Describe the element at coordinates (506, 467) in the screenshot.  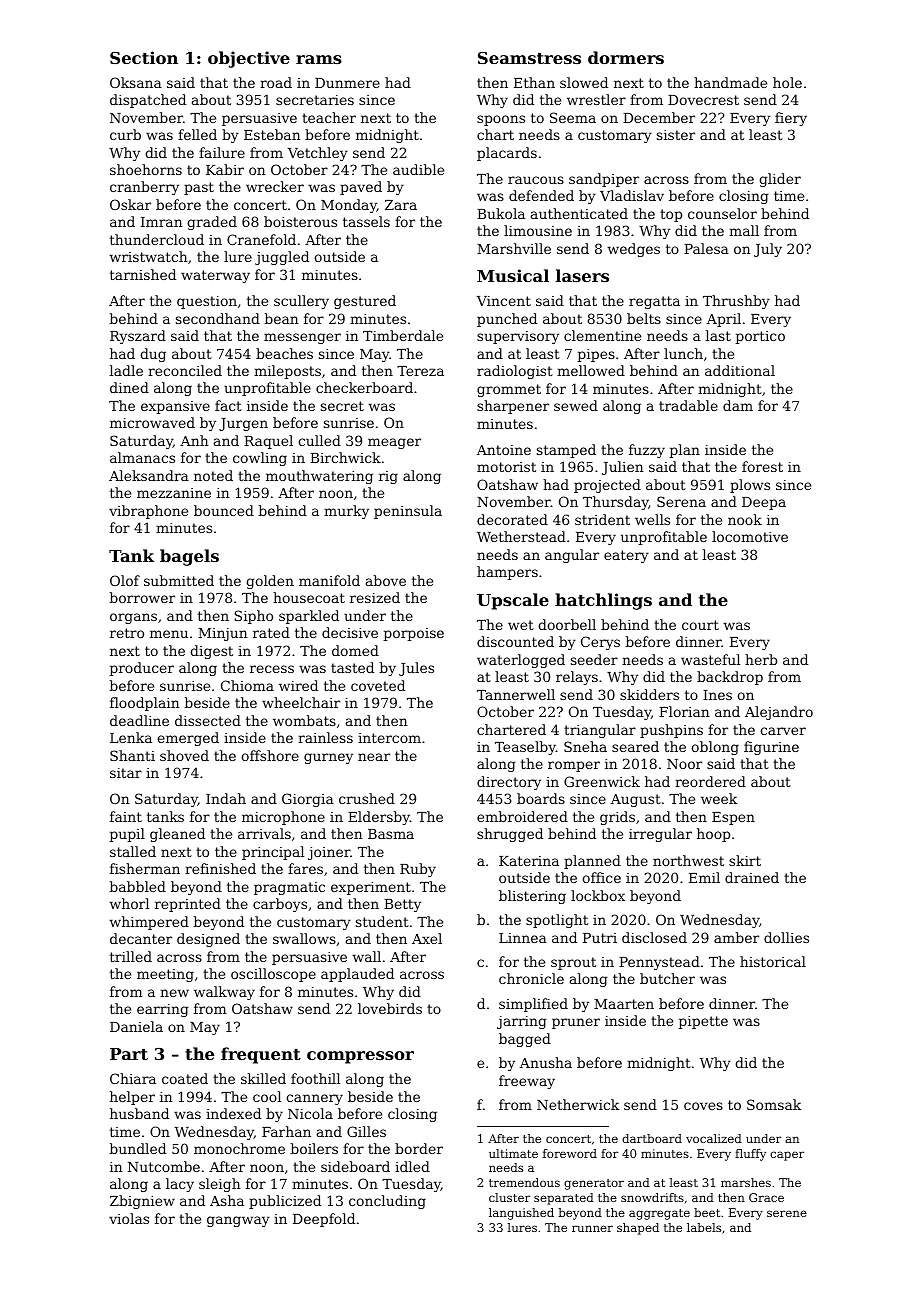
I see `motorist` at that location.
